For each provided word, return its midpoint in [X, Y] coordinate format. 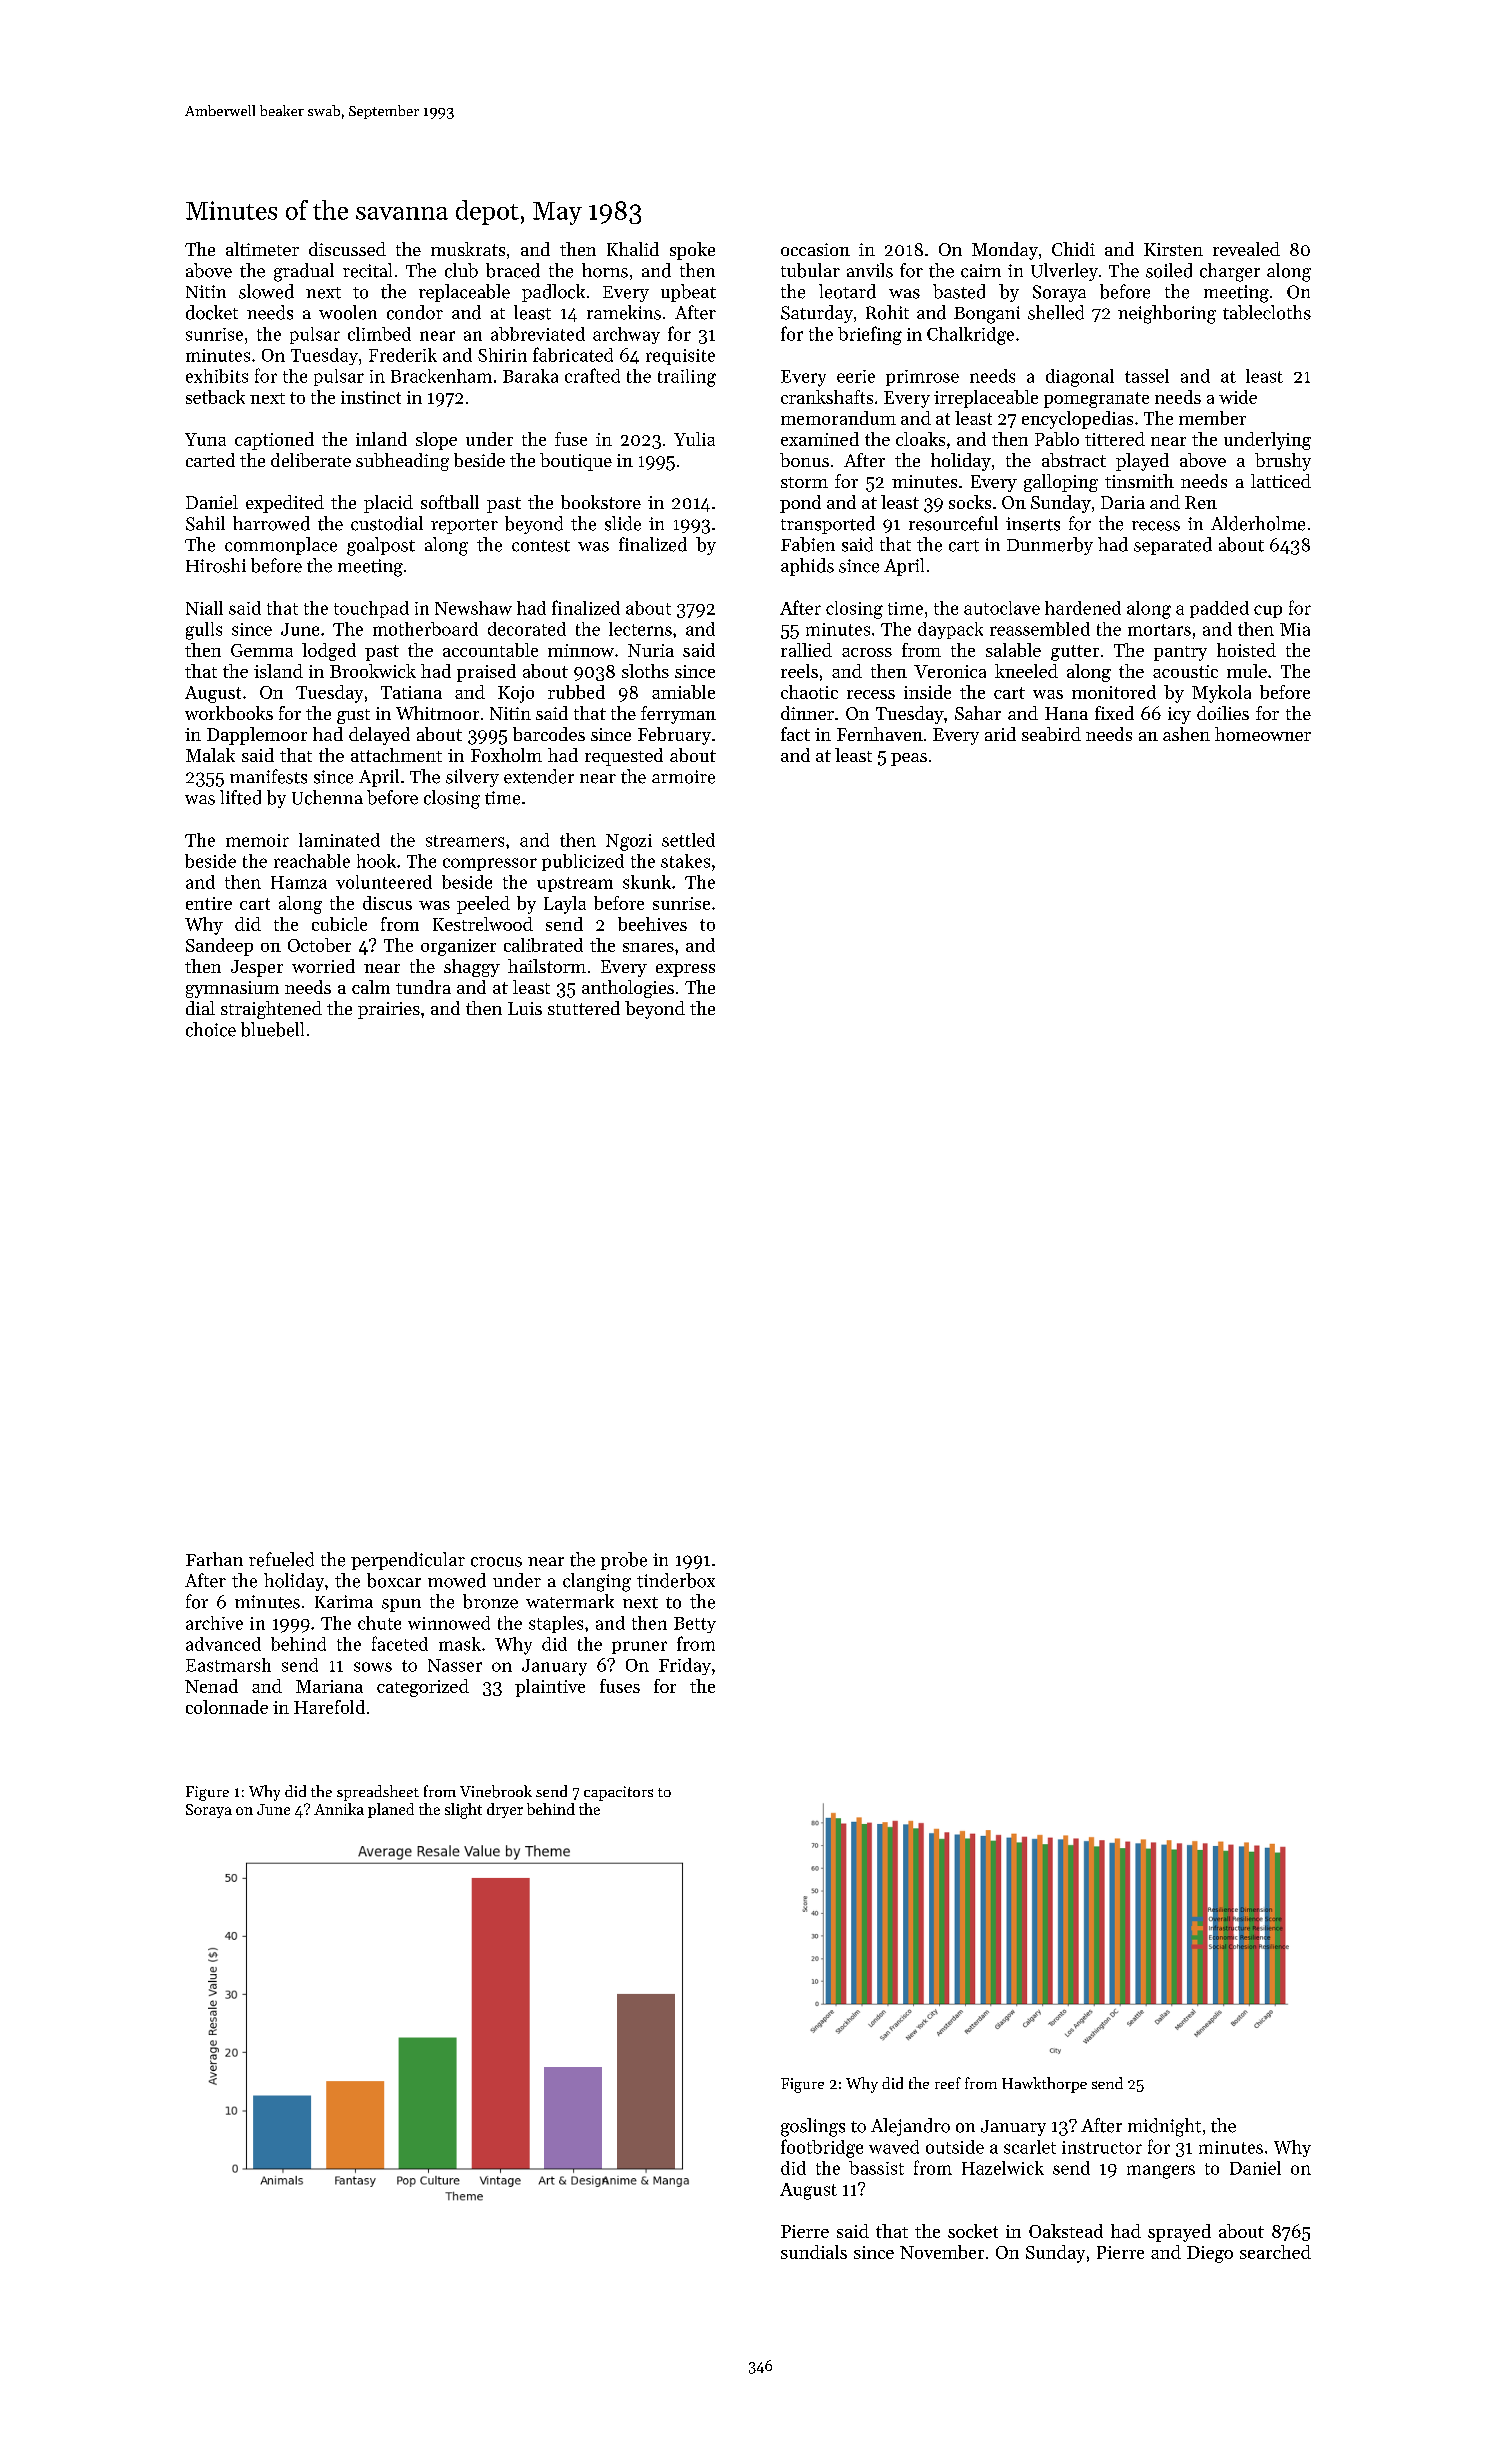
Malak [210, 755]
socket [973, 2231]
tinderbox [676, 1580]
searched [1275, 2252]
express [685, 970]
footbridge [822, 2148]
